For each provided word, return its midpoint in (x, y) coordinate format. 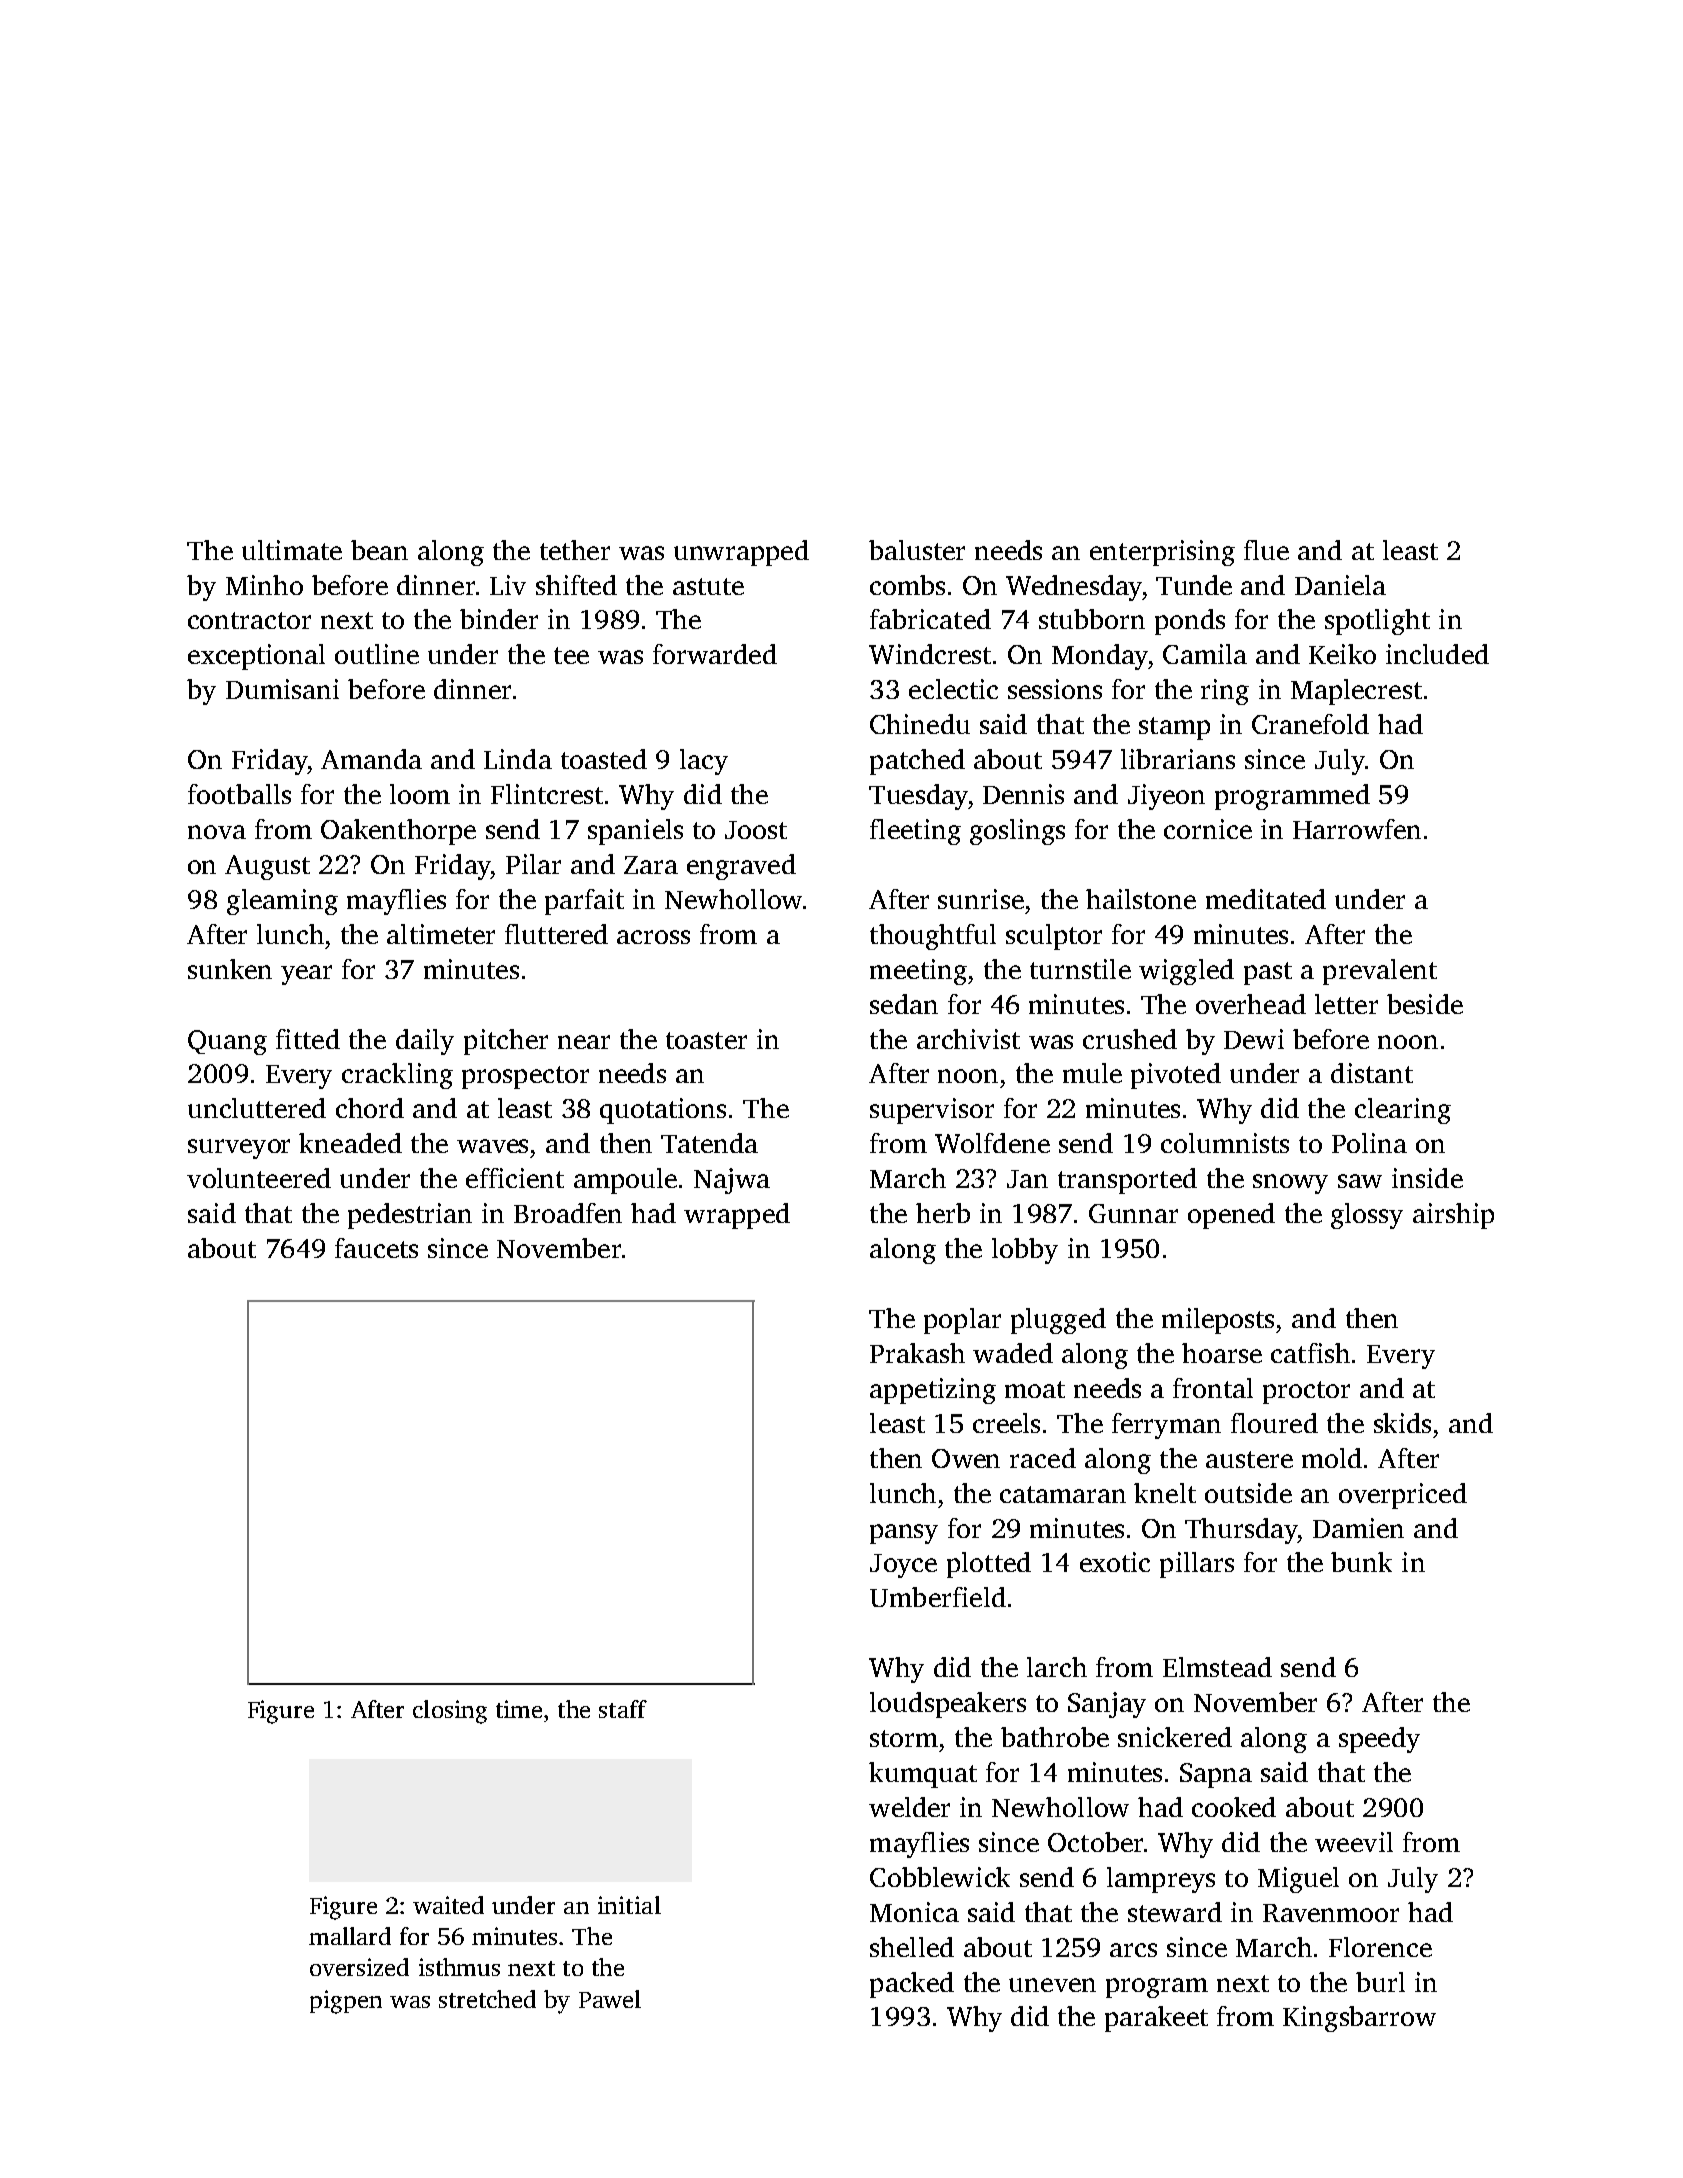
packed (912, 1985)
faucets (376, 1248)
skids (1402, 1423)
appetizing (933, 1391)
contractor (249, 620)
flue (1266, 550)
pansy (904, 1534)
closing (450, 1712)
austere (1249, 1459)
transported (1127, 1181)
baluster (917, 550)
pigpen (346, 2002)
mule (1092, 1073)
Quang (227, 1042)
